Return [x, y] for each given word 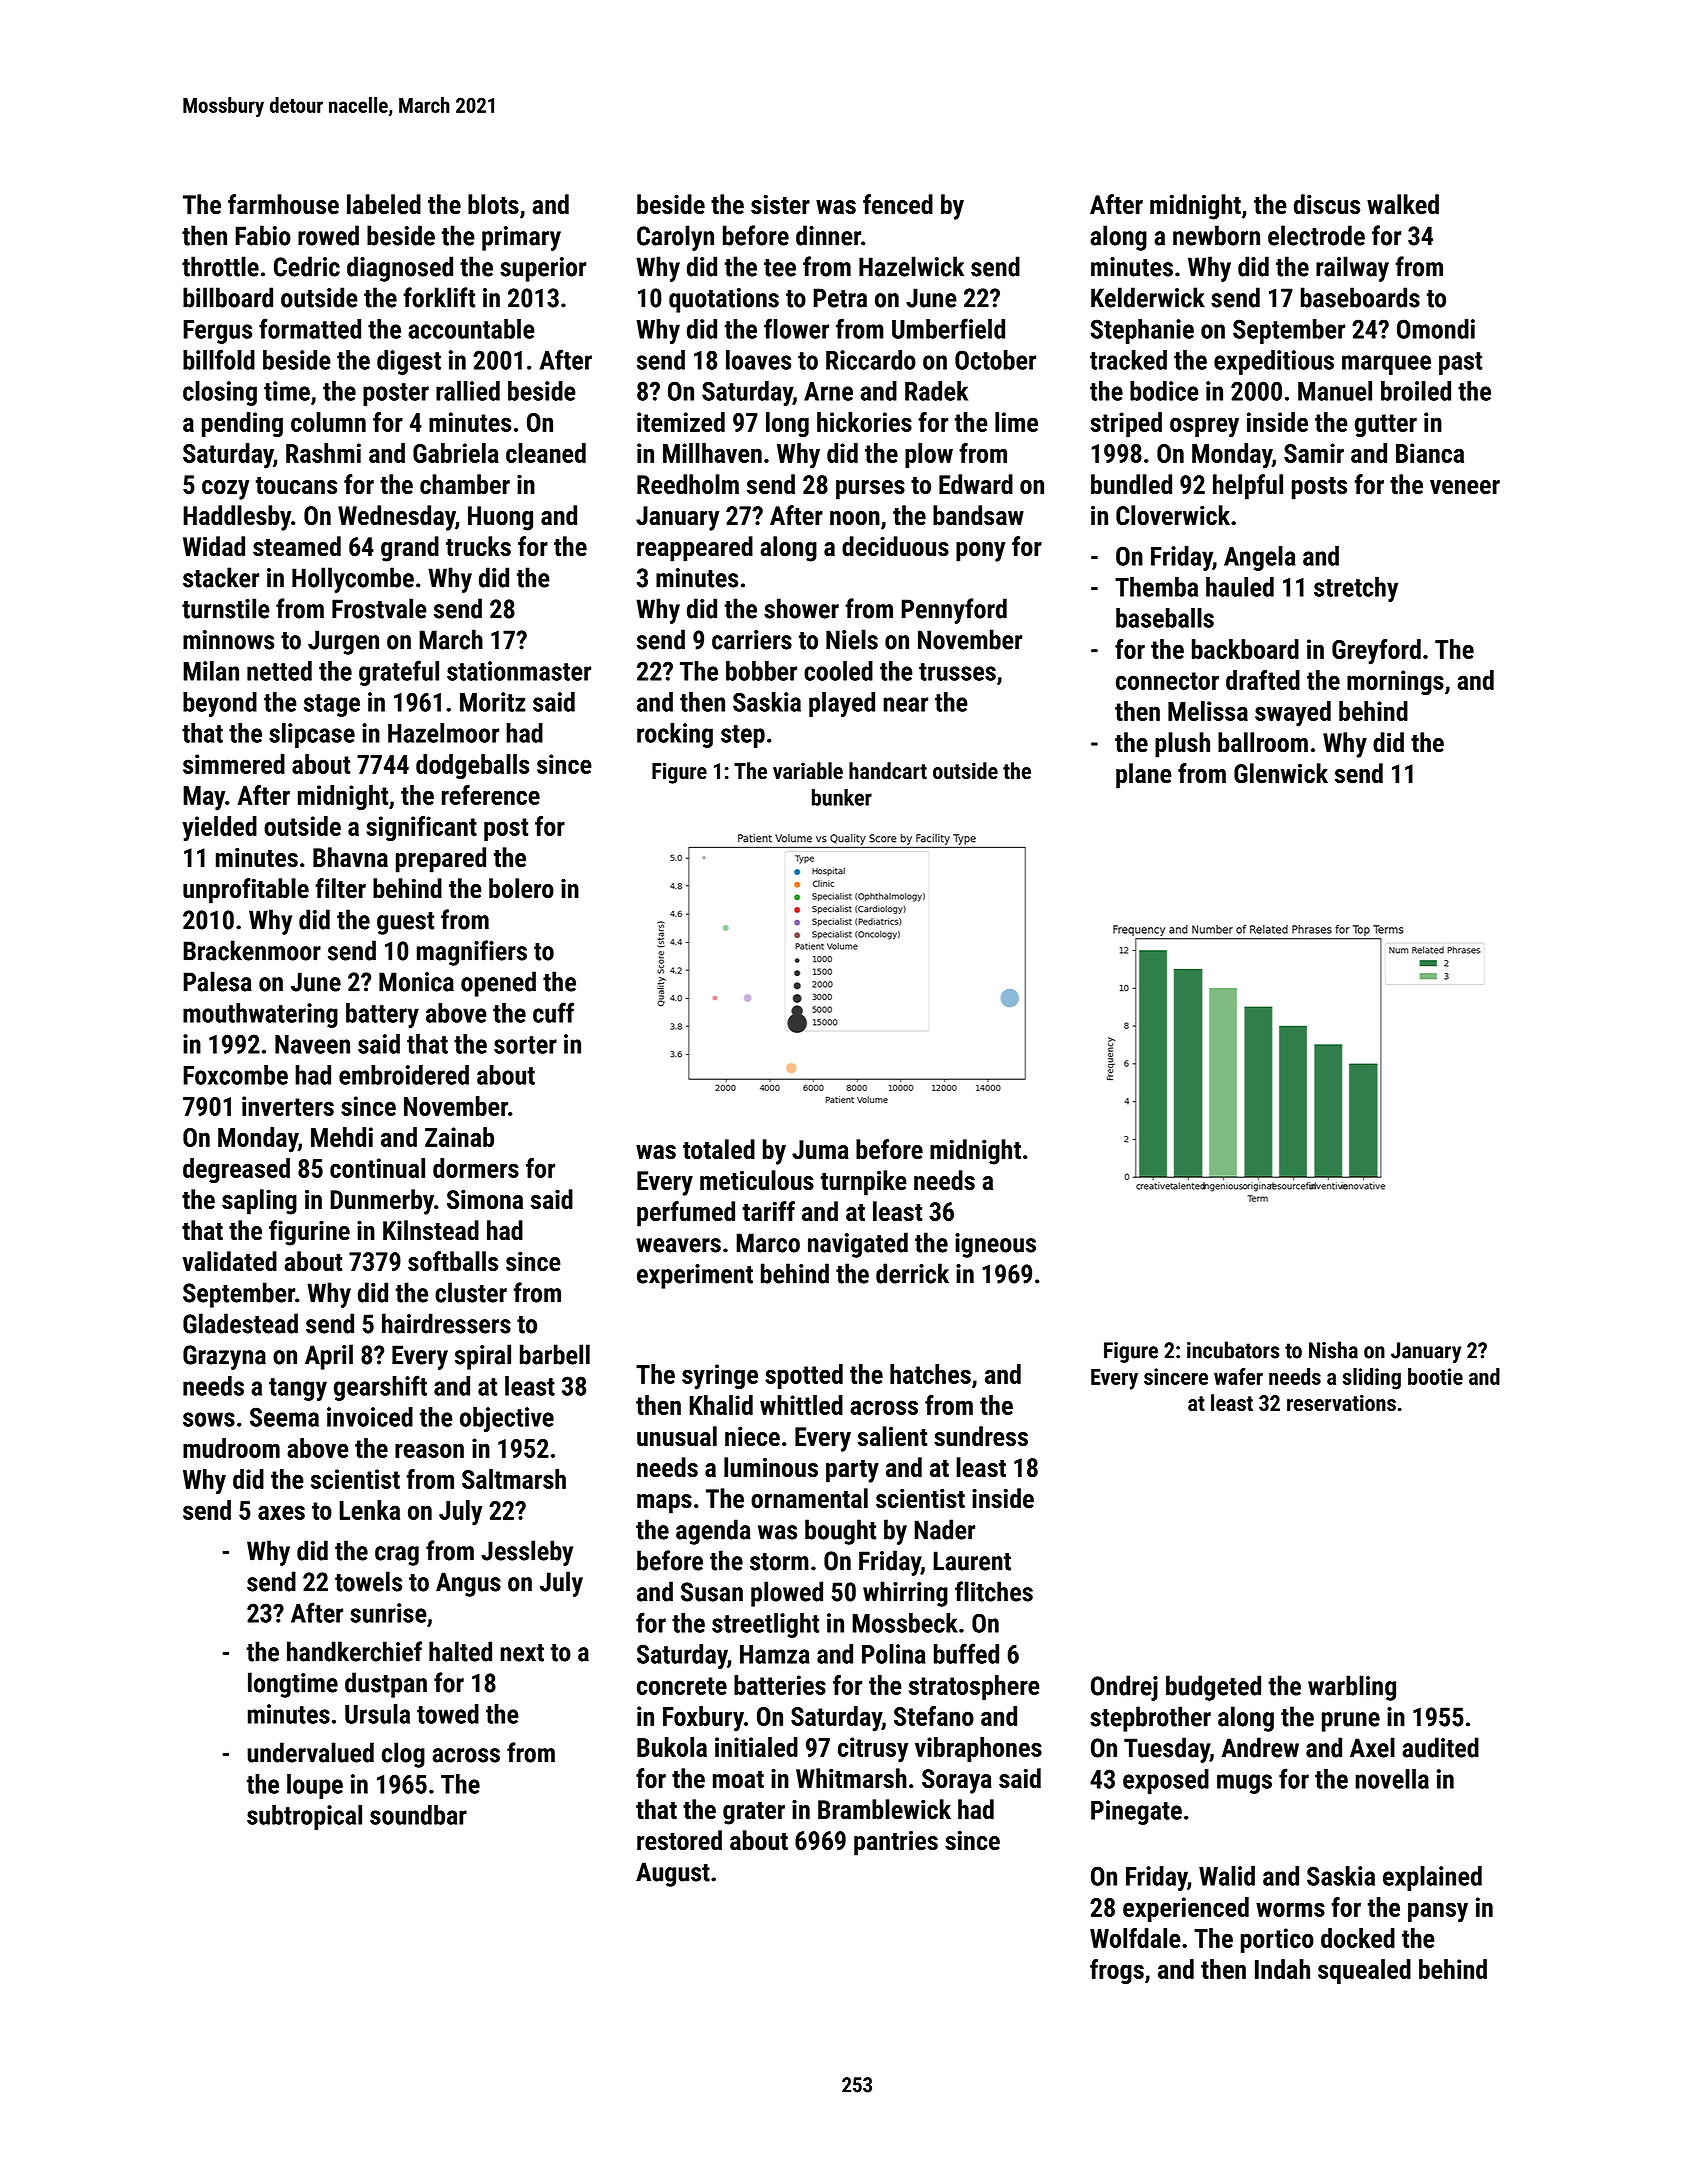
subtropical [304, 1817]
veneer [1465, 487]
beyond [220, 704]
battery [382, 1015]
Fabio [263, 235]
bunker [842, 797]
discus [1327, 204]
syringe [720, 1377]
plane [1144, 776]
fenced [898, 204]
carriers [752, 640]
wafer [1238, 1376]
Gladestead [240, 1323]
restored [679, 1840]
